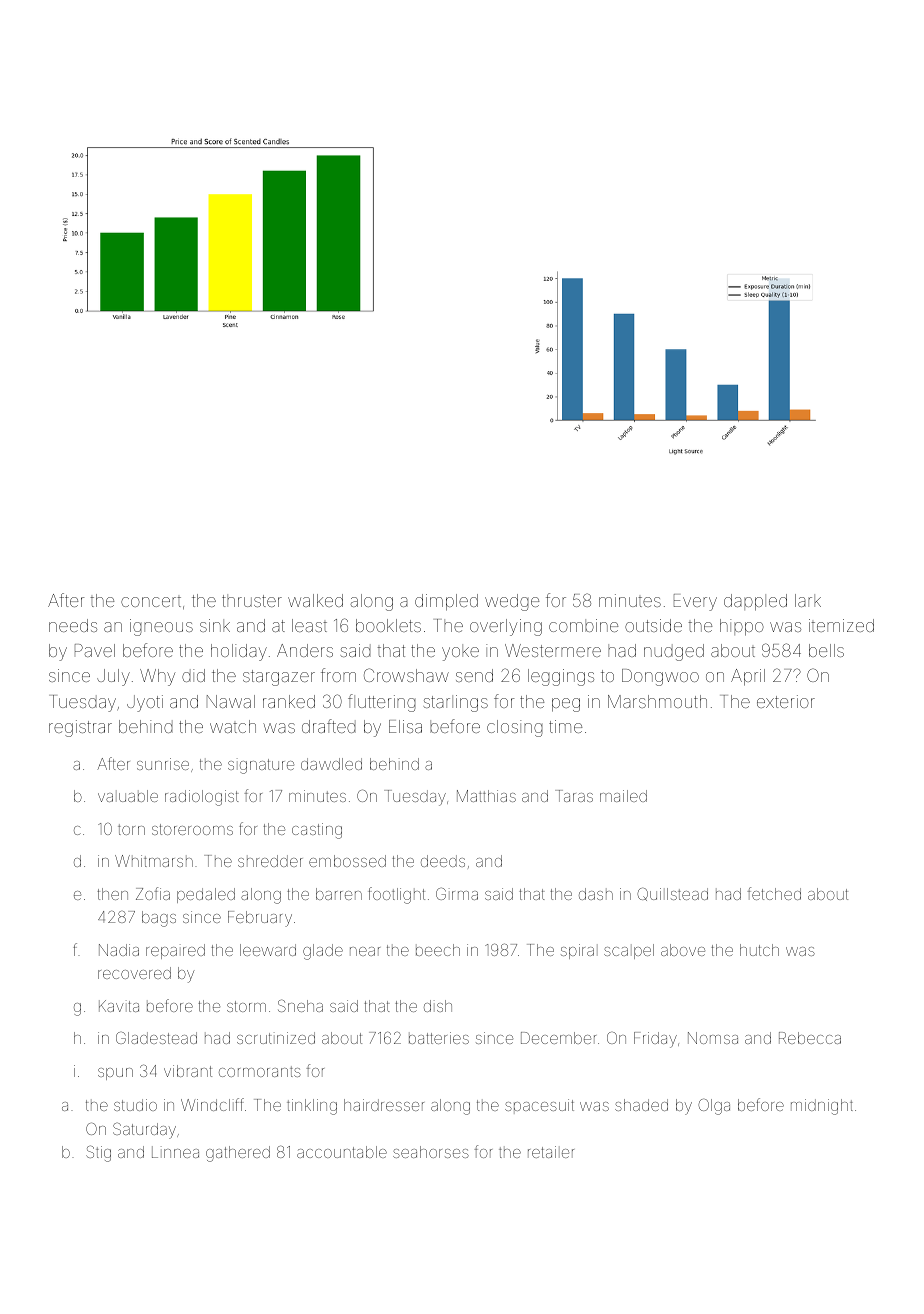  I want to click on lark, so click(808, 600).
